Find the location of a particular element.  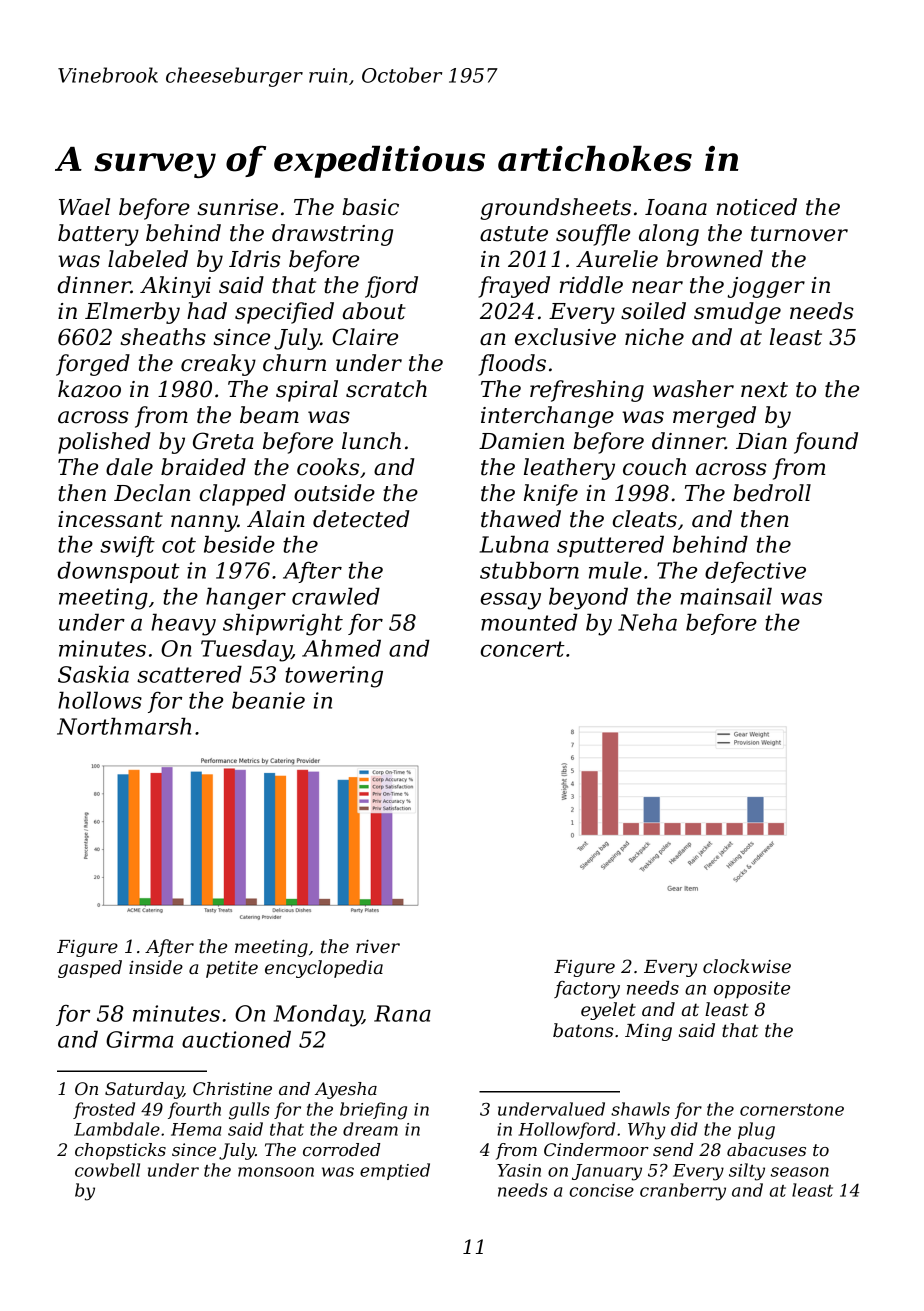

river is located at coordinates (378, 947).
